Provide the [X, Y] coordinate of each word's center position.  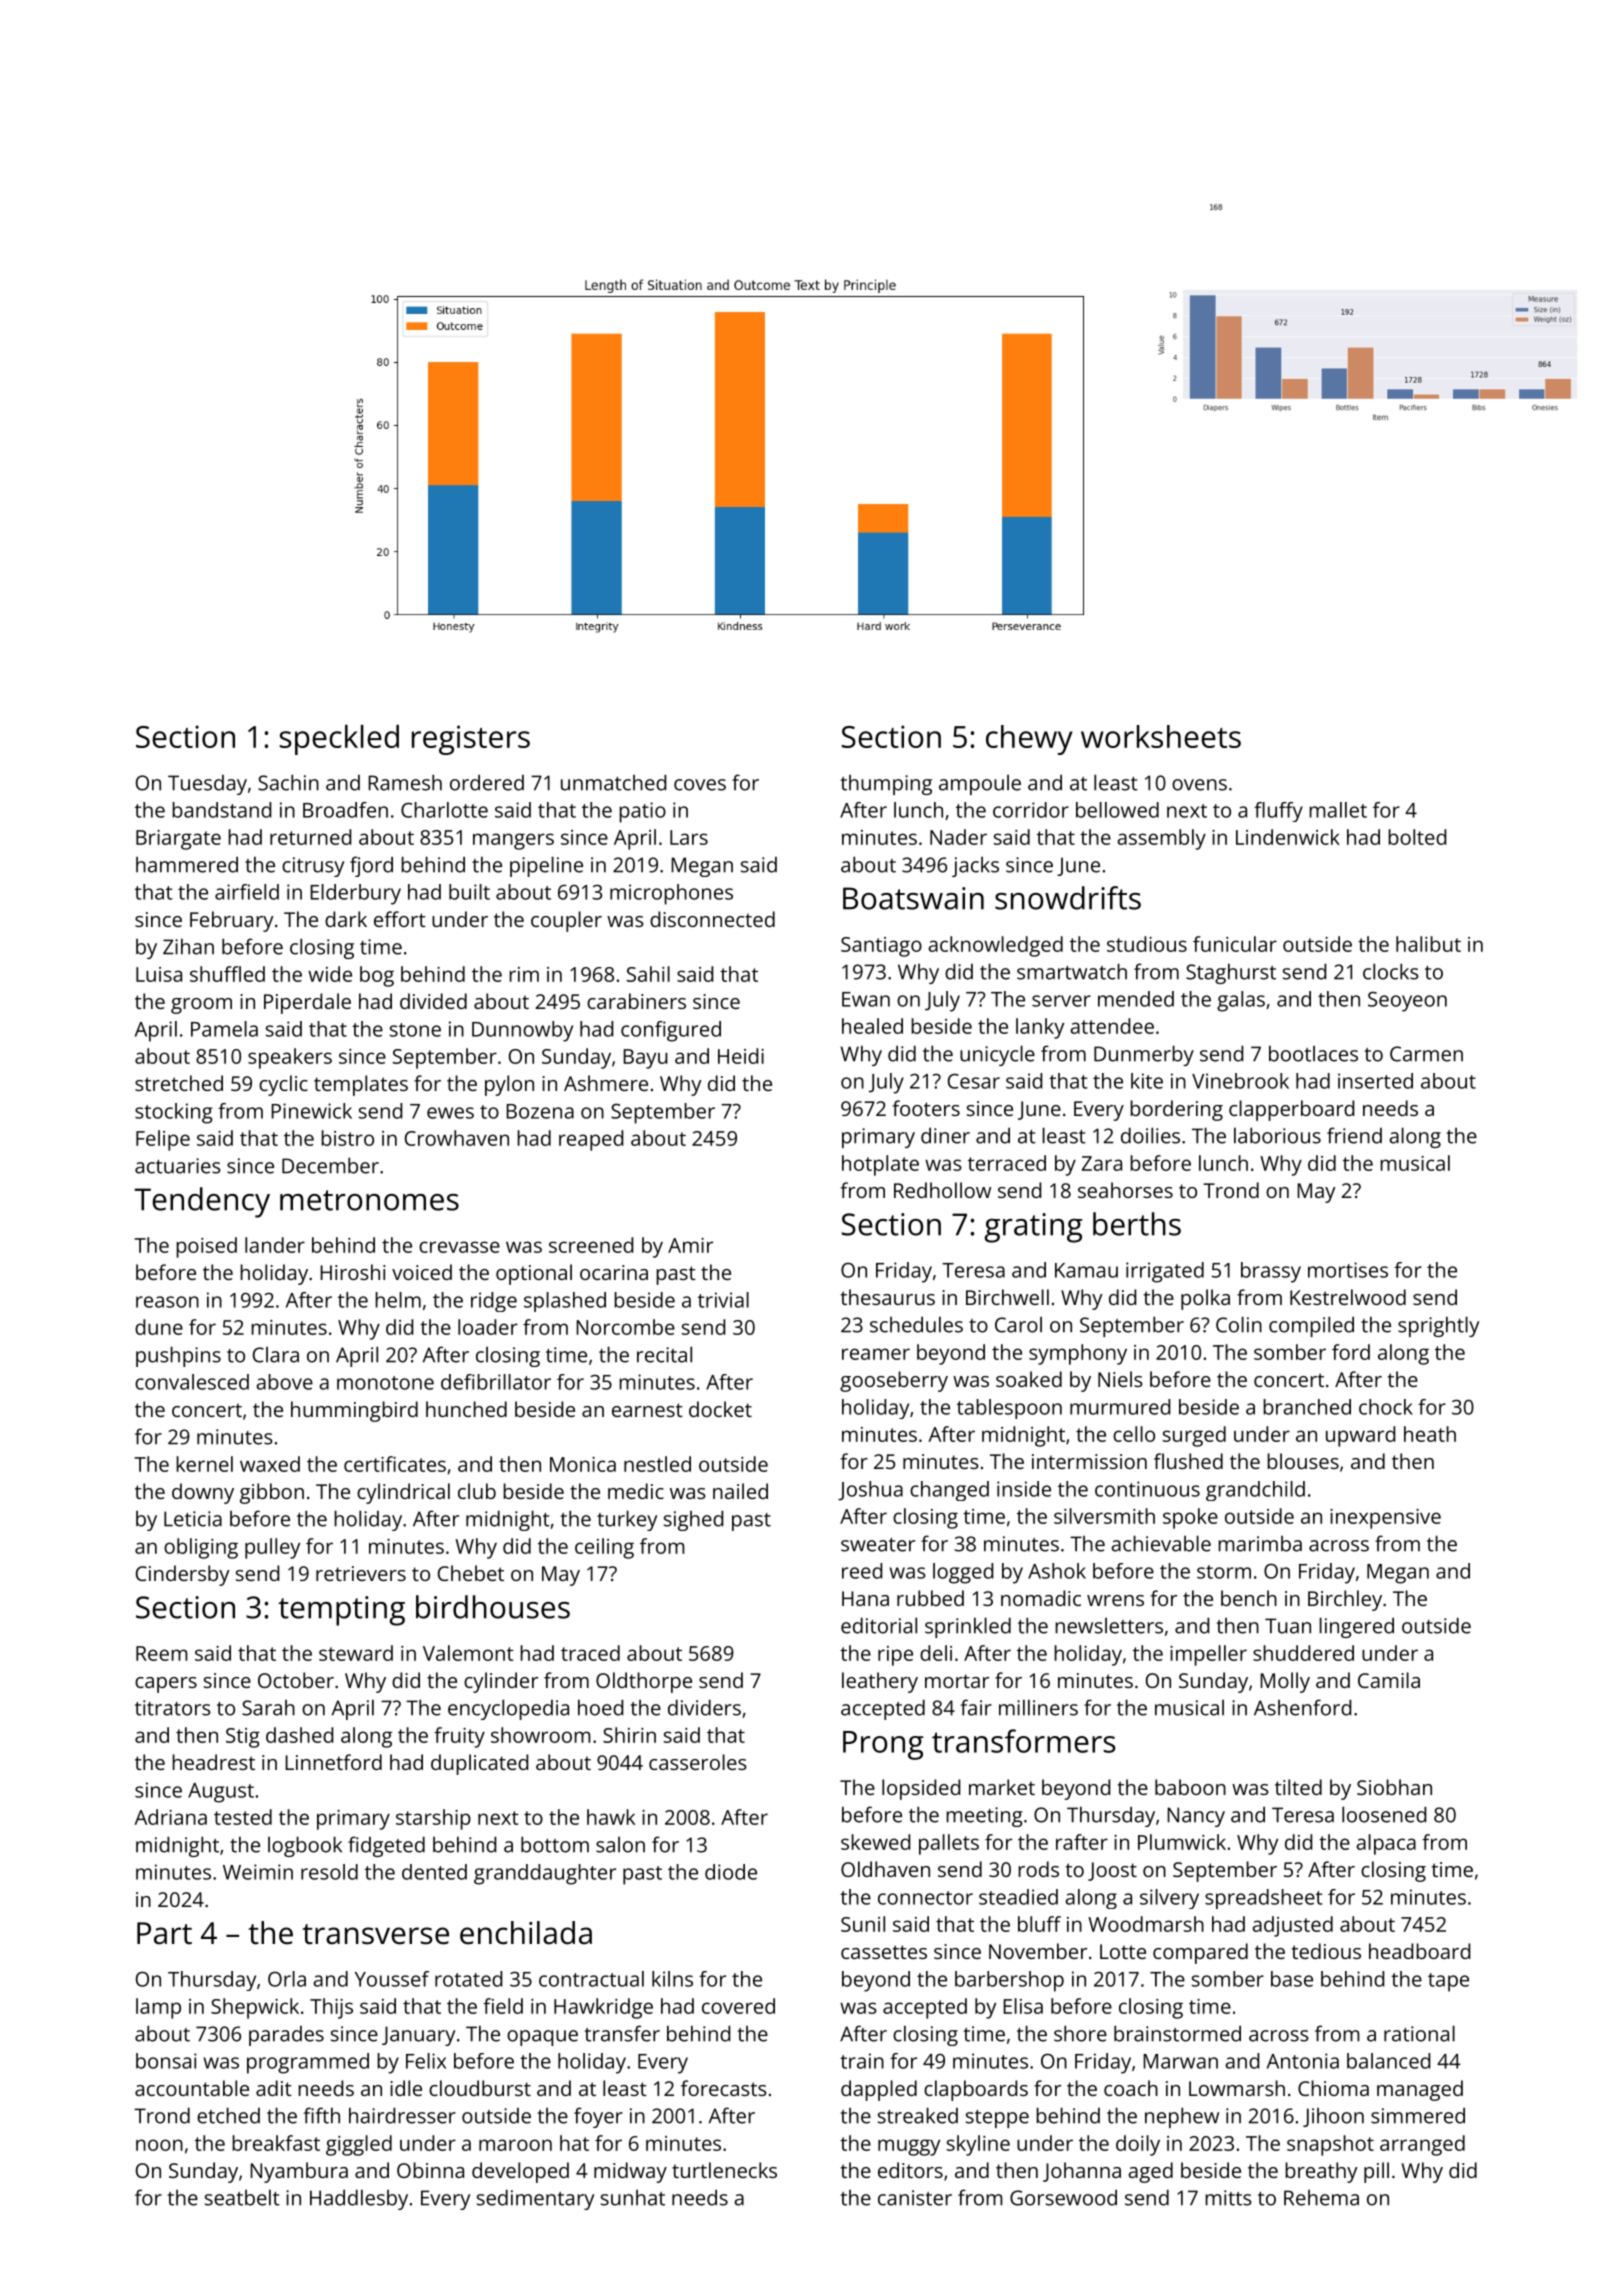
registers [471, 740]
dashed [299, 1735]
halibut [1428, 944]
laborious [1277, 1135]
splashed [565, 1302]
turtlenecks [724, 2170]
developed [520, 2172]
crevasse [459, 1247]
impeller [1208, 1655]
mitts [1228, 2198]
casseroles [698, 1762]
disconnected [712, 919]
